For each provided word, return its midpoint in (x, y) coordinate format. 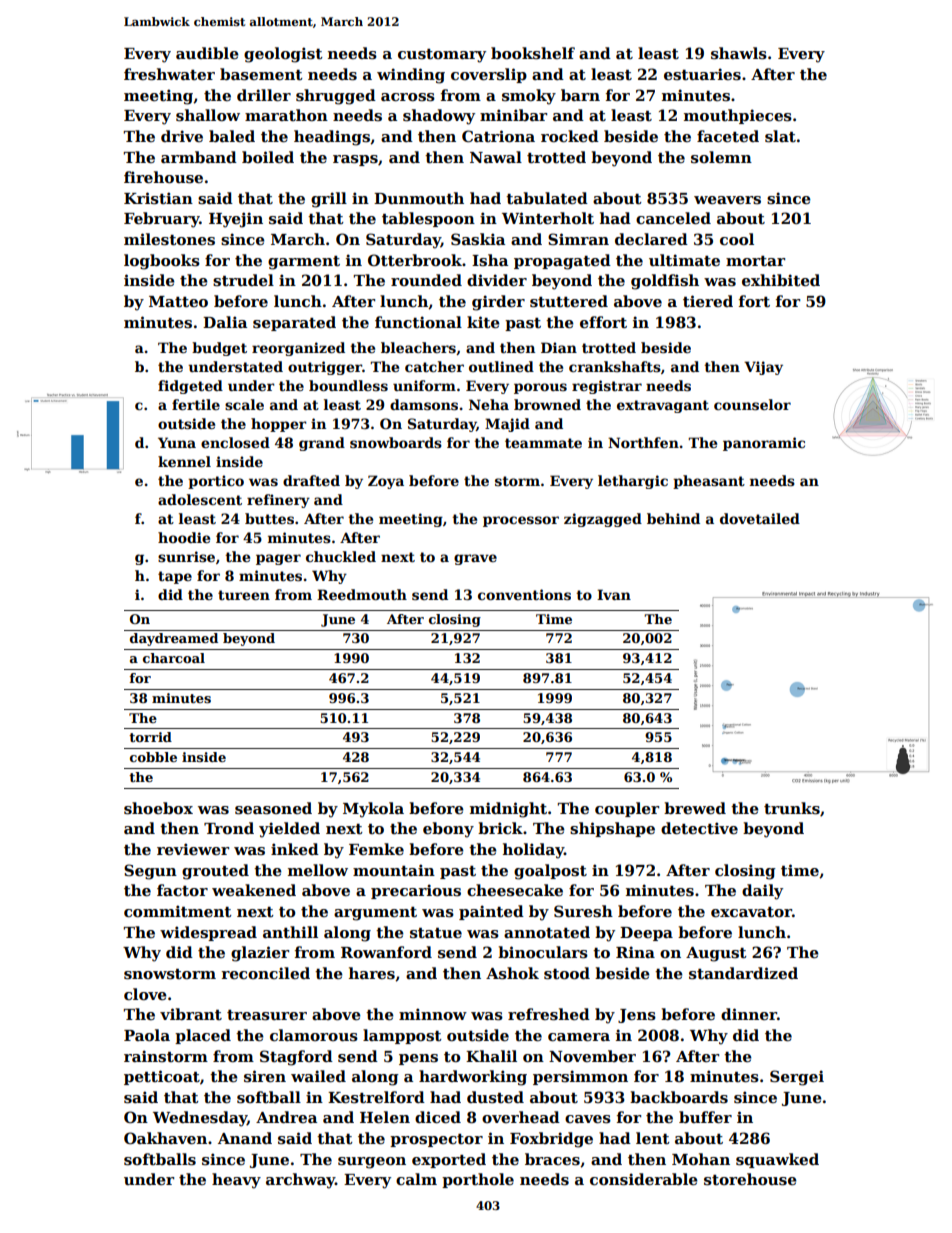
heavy (236, 1181)
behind (673, 518)
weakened (254, 890)
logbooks (162, 262)
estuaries (702, 74)
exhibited (781, 280)
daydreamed (174, 639)
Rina (635, 952)
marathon (286, 115)
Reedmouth (362, 594)
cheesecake (515, 890)
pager (278, 559)
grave (475, 559)
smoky (529, 97)
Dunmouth (419, 198)
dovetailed (760, 518)
